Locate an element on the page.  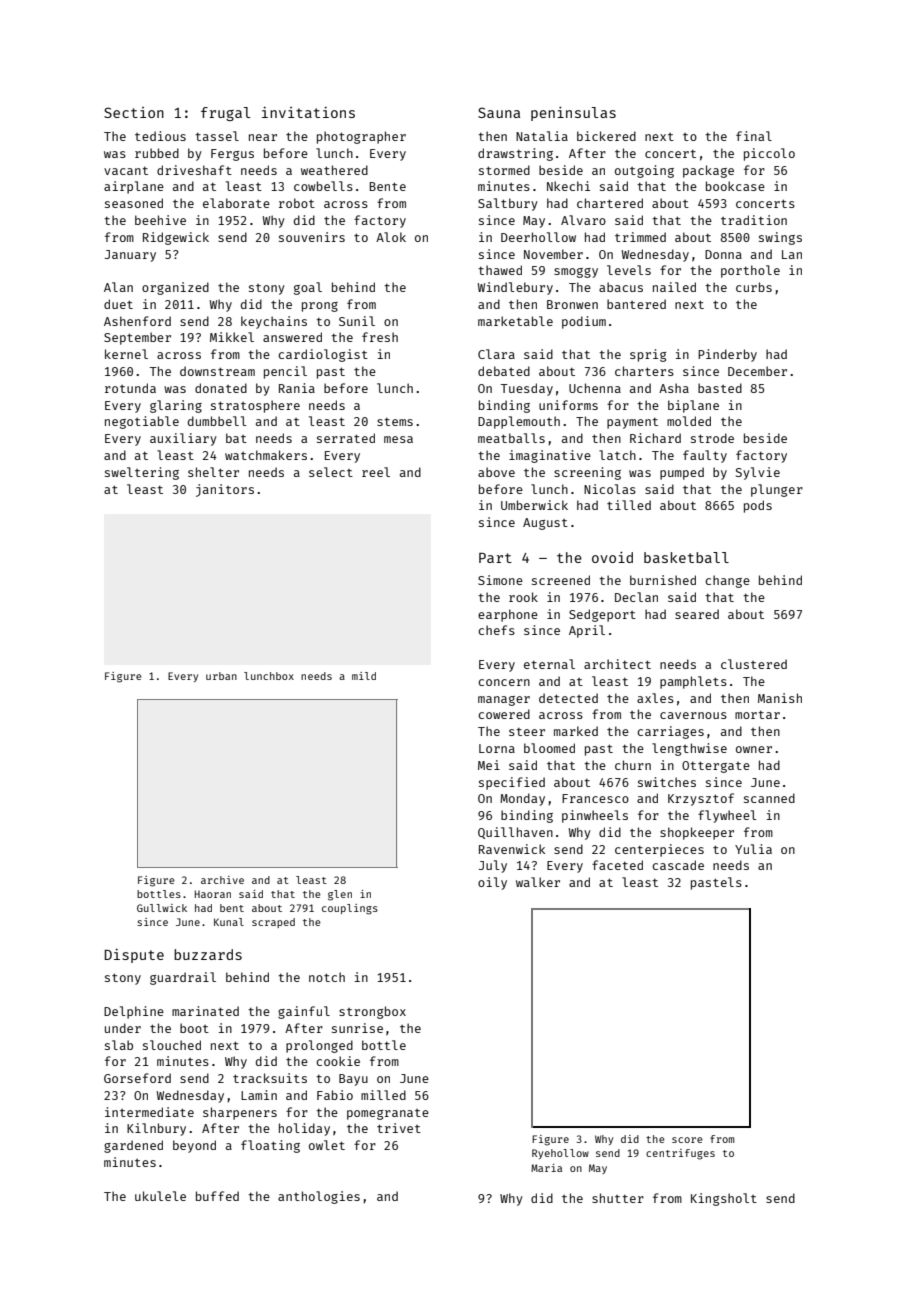
Gullwick is located at coordinates (162, 908).
